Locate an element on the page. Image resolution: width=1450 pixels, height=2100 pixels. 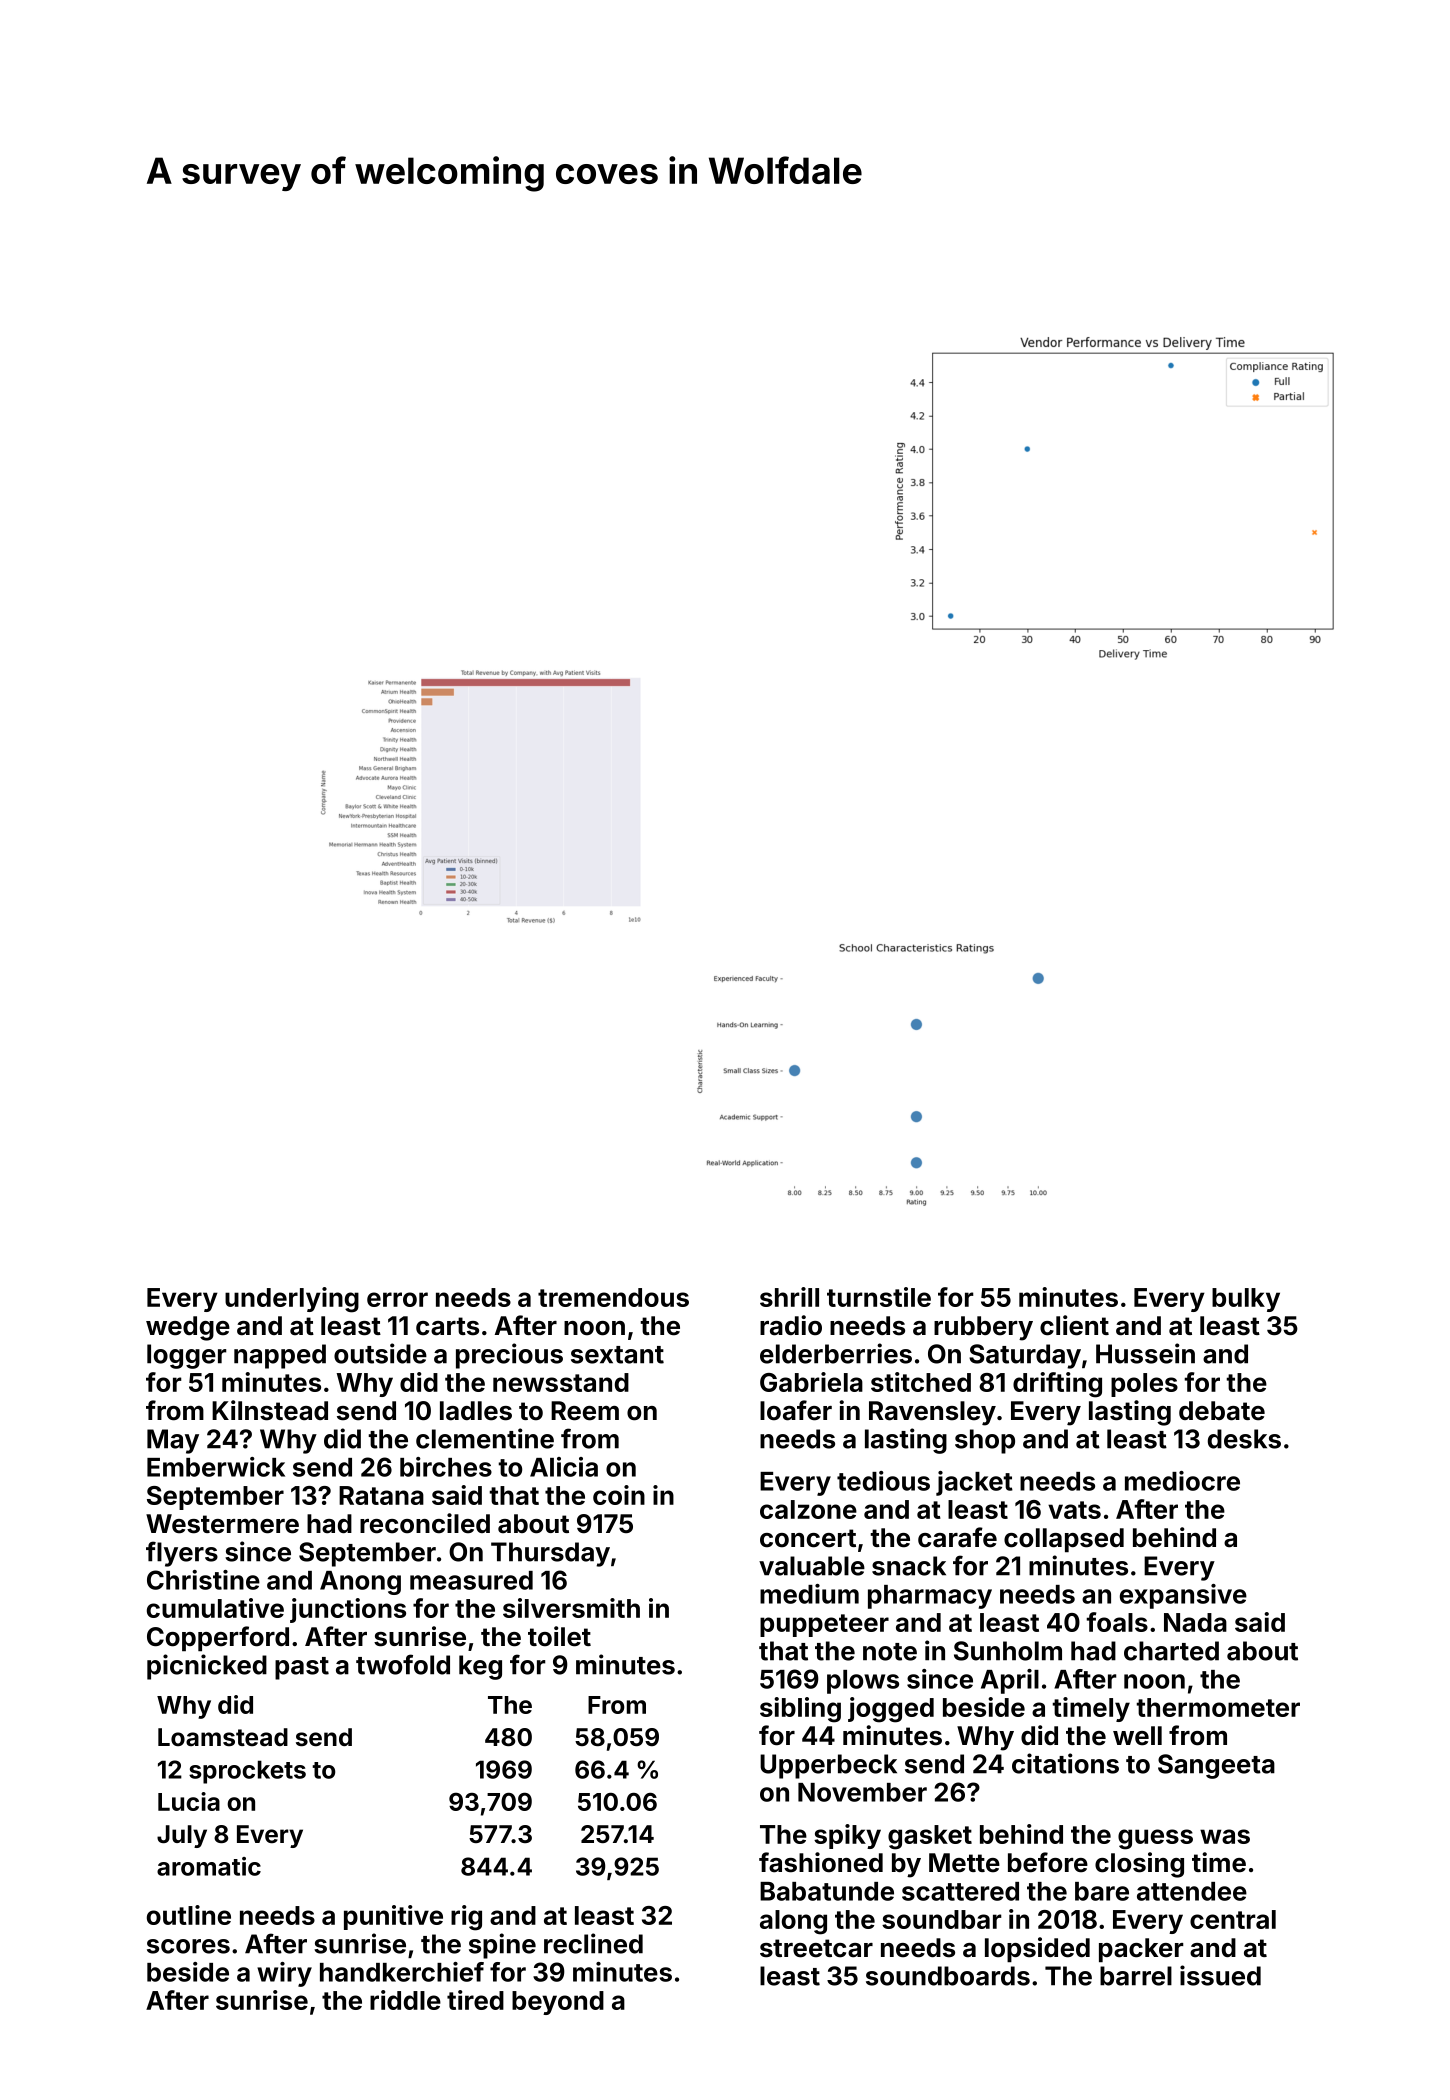
scores is located at coordinates (188, 1946).
